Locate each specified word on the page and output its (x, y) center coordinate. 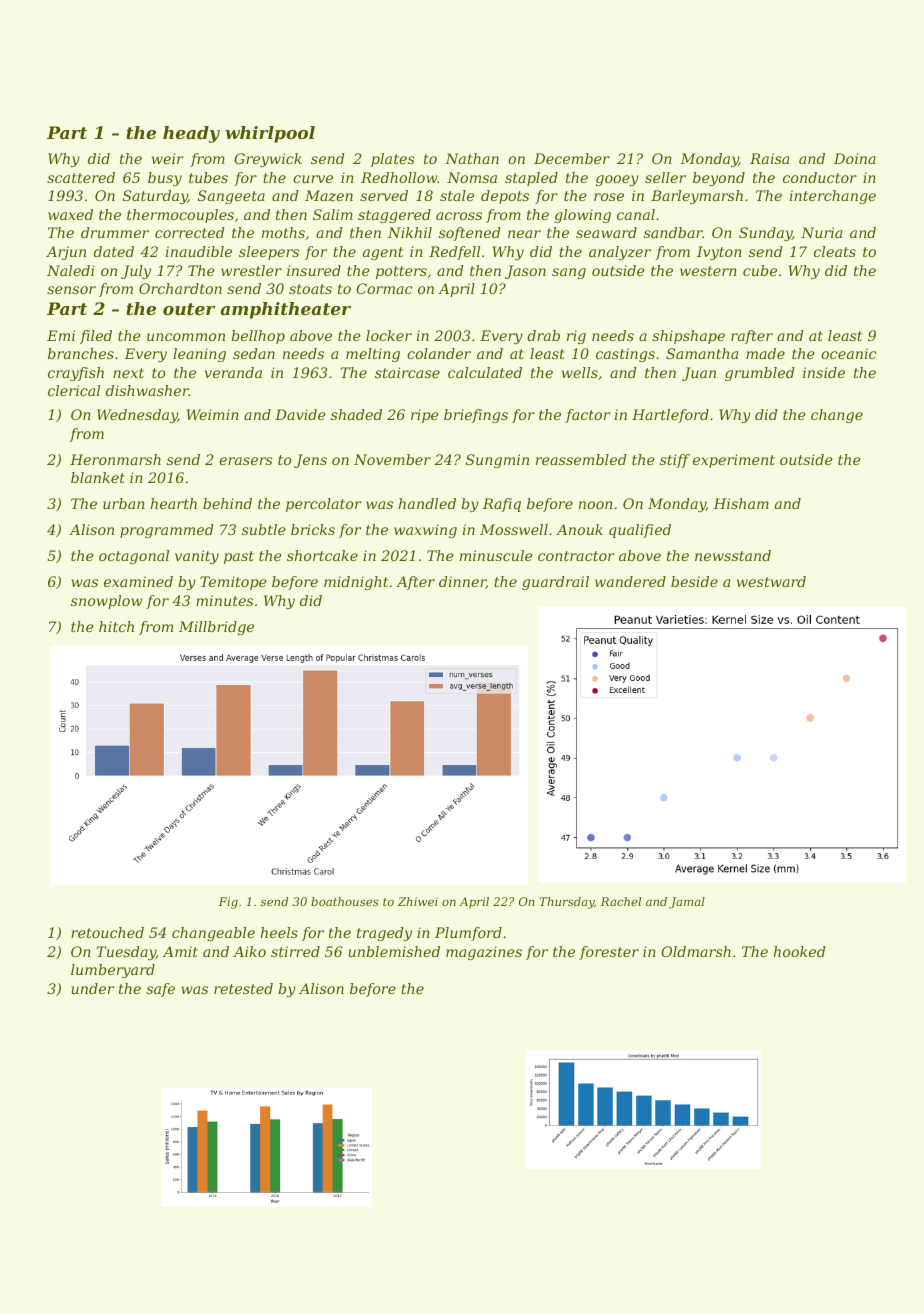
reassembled (581, 459)
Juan (699, 374)
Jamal (687, 903)
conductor (820, 177)
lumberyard (113, 971)
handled (427, 503)
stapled (531, 179)
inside (824, 372)
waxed (70, 214)
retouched (107, 932)
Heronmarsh (115, 459)
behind (227, 503)
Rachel (621, 901)
